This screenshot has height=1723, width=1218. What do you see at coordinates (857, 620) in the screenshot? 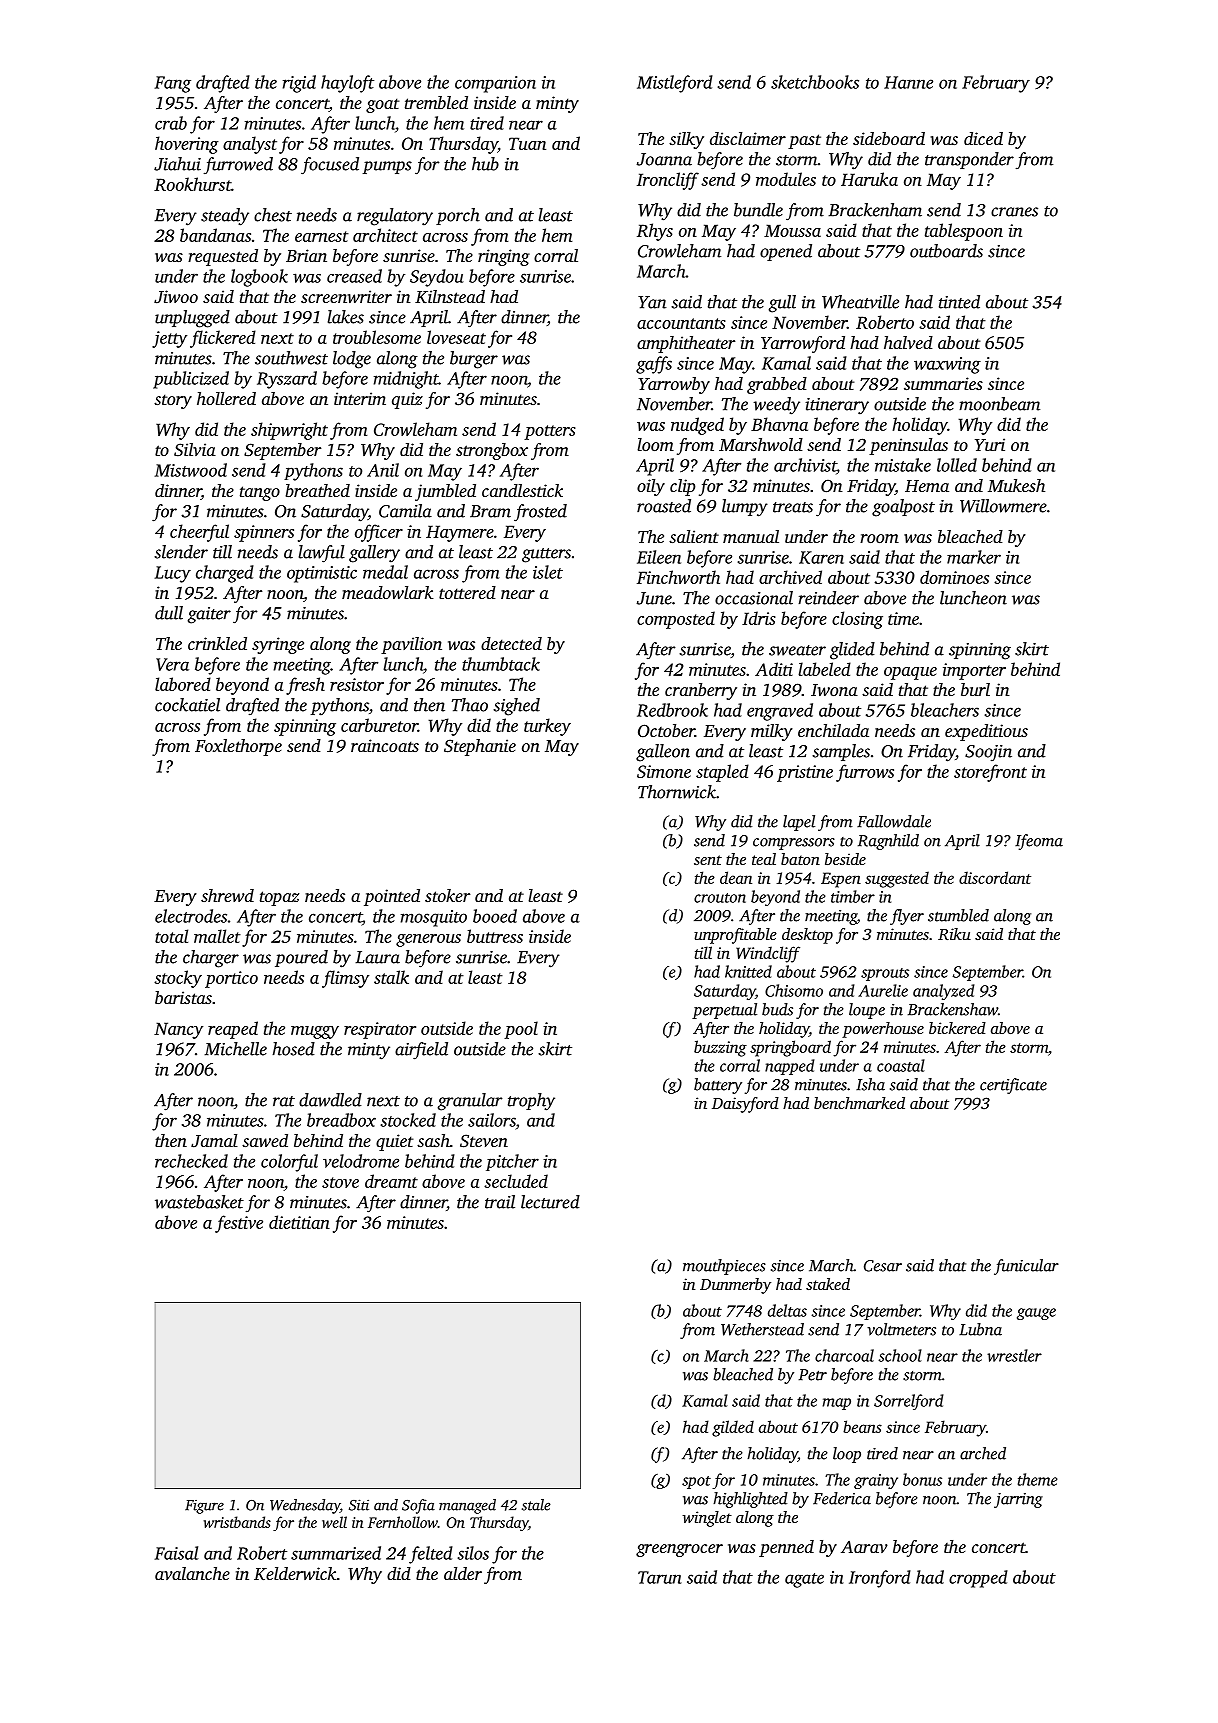
I see `closing` at bounding box center [857, 620].
